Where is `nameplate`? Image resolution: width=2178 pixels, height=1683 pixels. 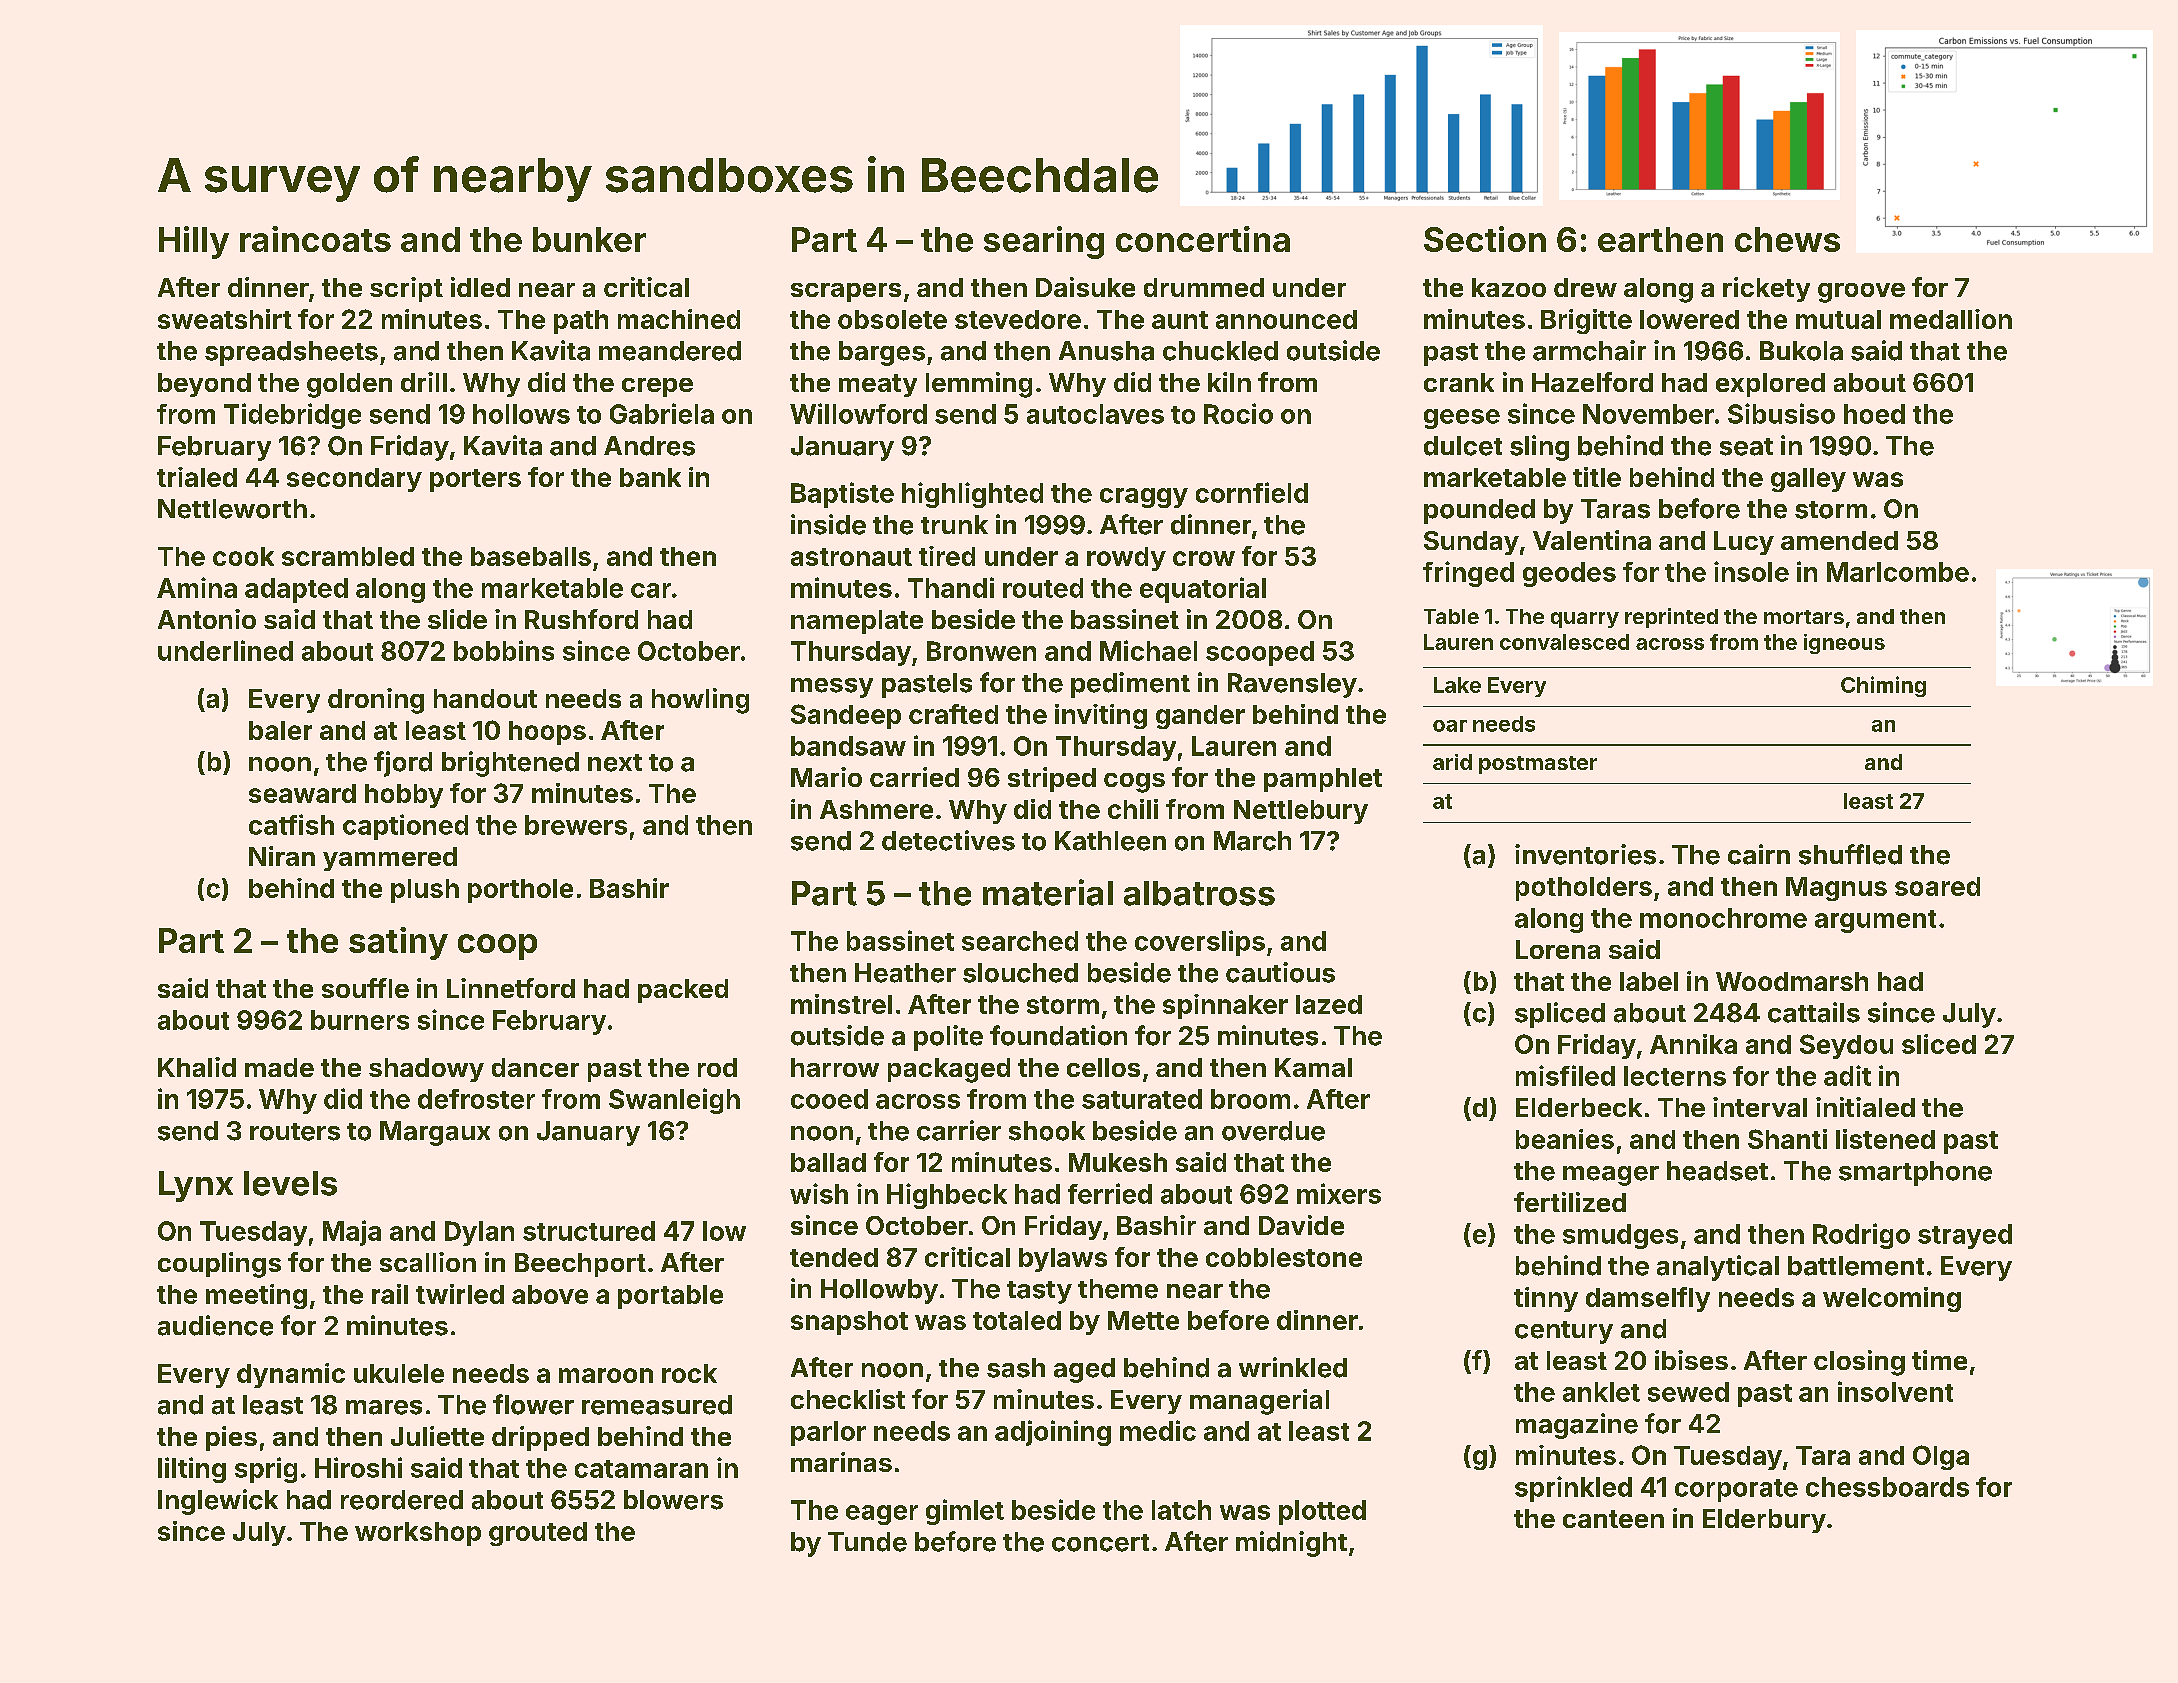
nameplate is located at coordinates (857, 622).
